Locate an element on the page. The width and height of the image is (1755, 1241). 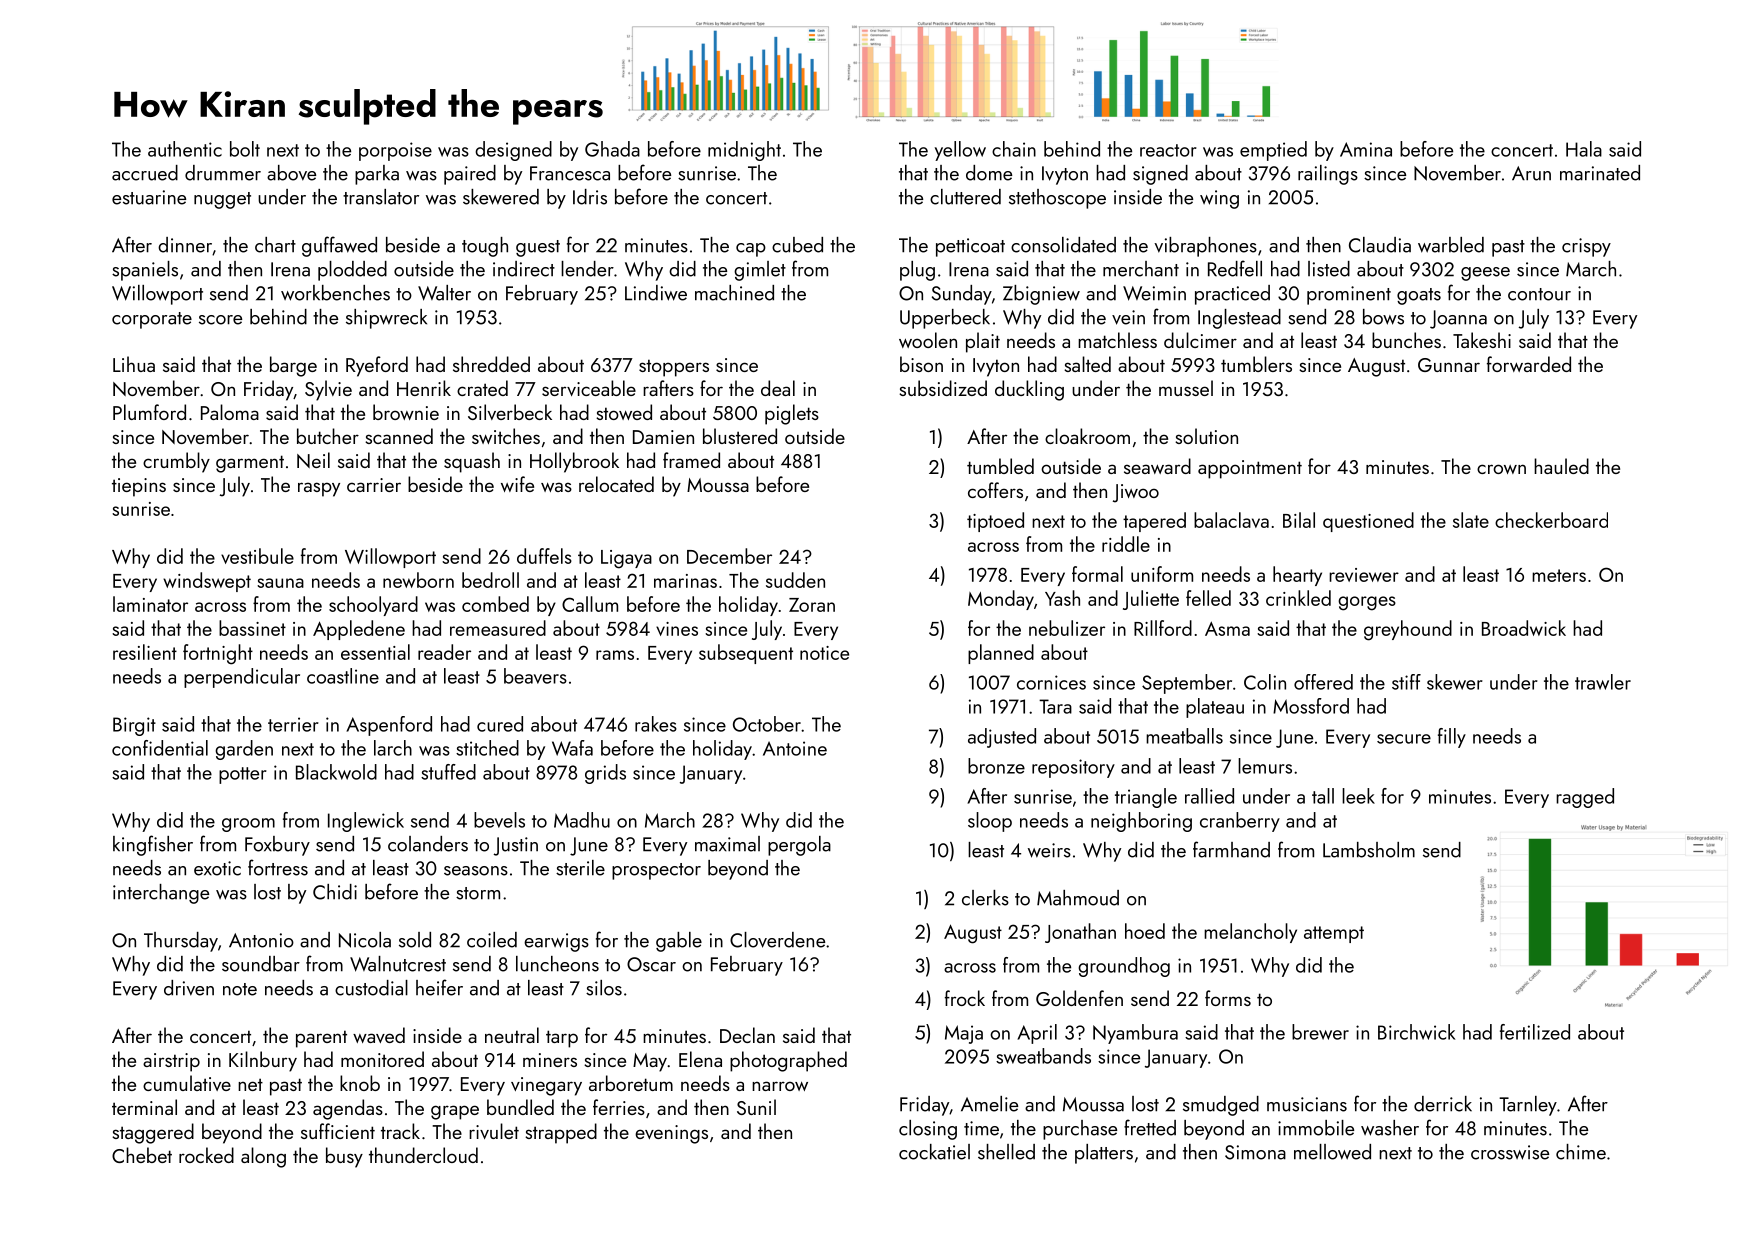
Inglestead is located at coordinates (1239, 319).
